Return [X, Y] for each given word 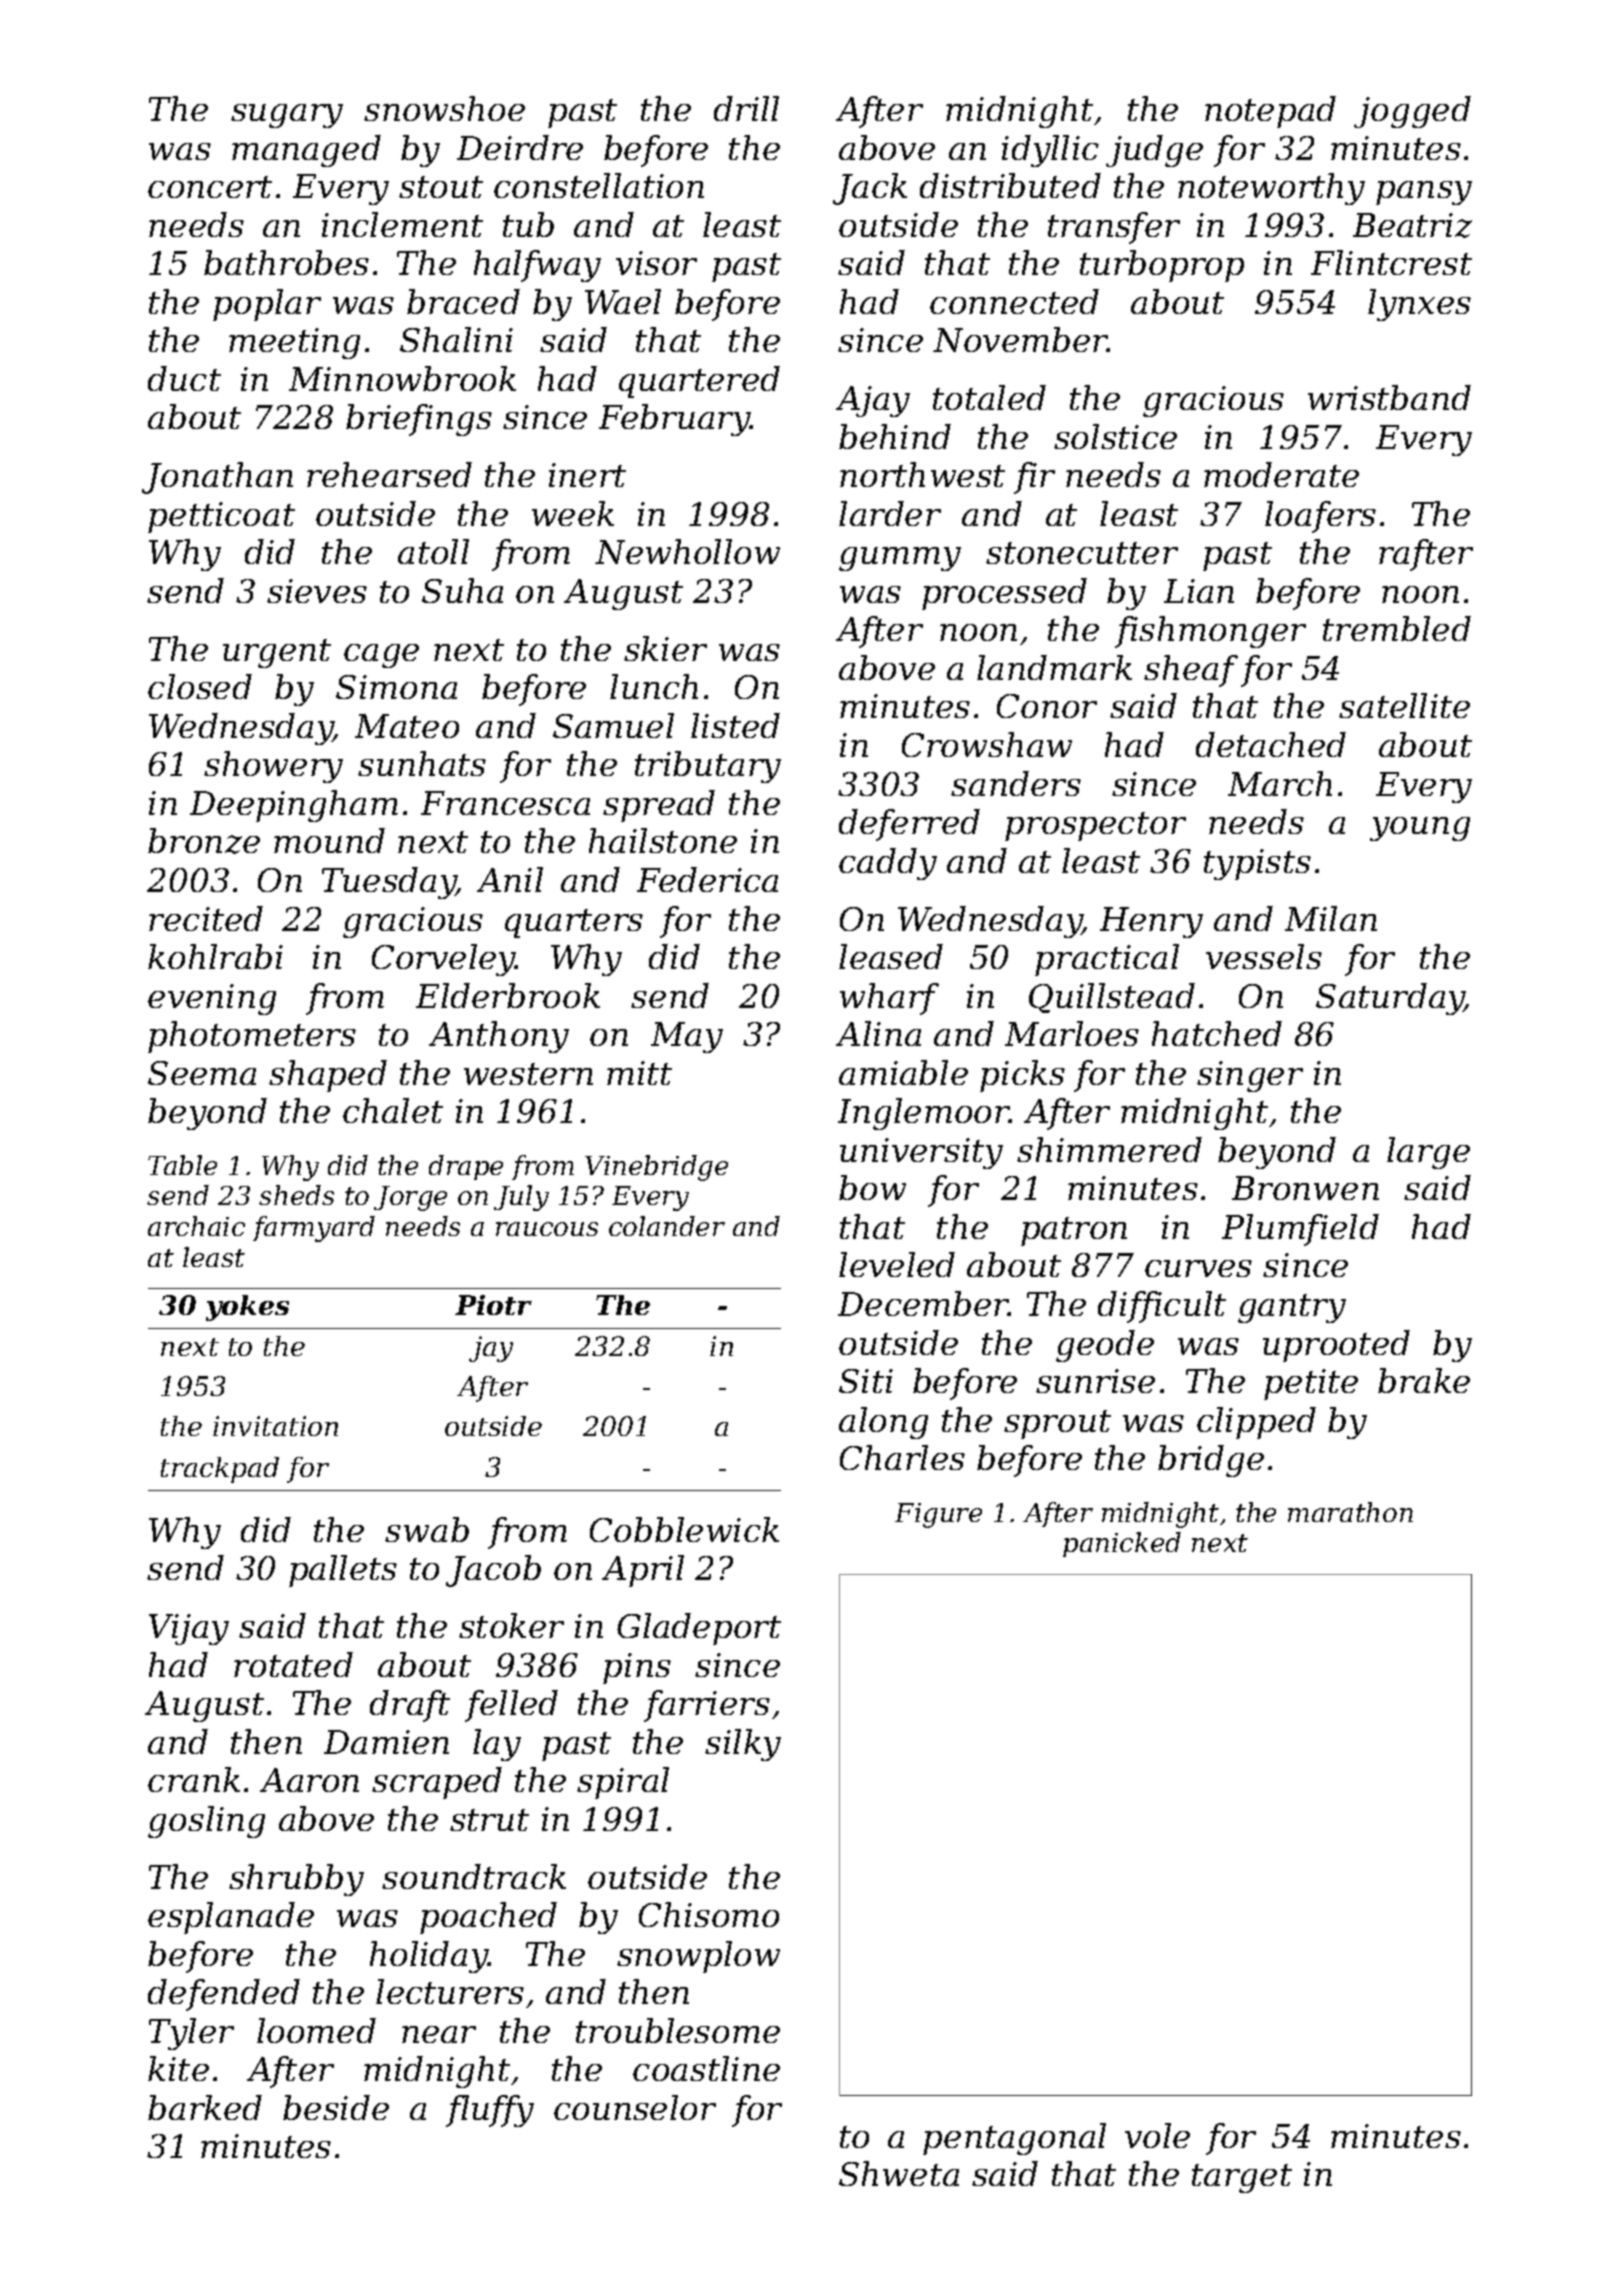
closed [200, 686]
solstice [1115, 436]
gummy [900, 559]
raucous [547, 1229]
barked [205, 2107]
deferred [909, 825]
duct [184, 378]
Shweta [899, 2173]
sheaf [1191, 671]
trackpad [220, 1470]
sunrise [1095, 1381]
